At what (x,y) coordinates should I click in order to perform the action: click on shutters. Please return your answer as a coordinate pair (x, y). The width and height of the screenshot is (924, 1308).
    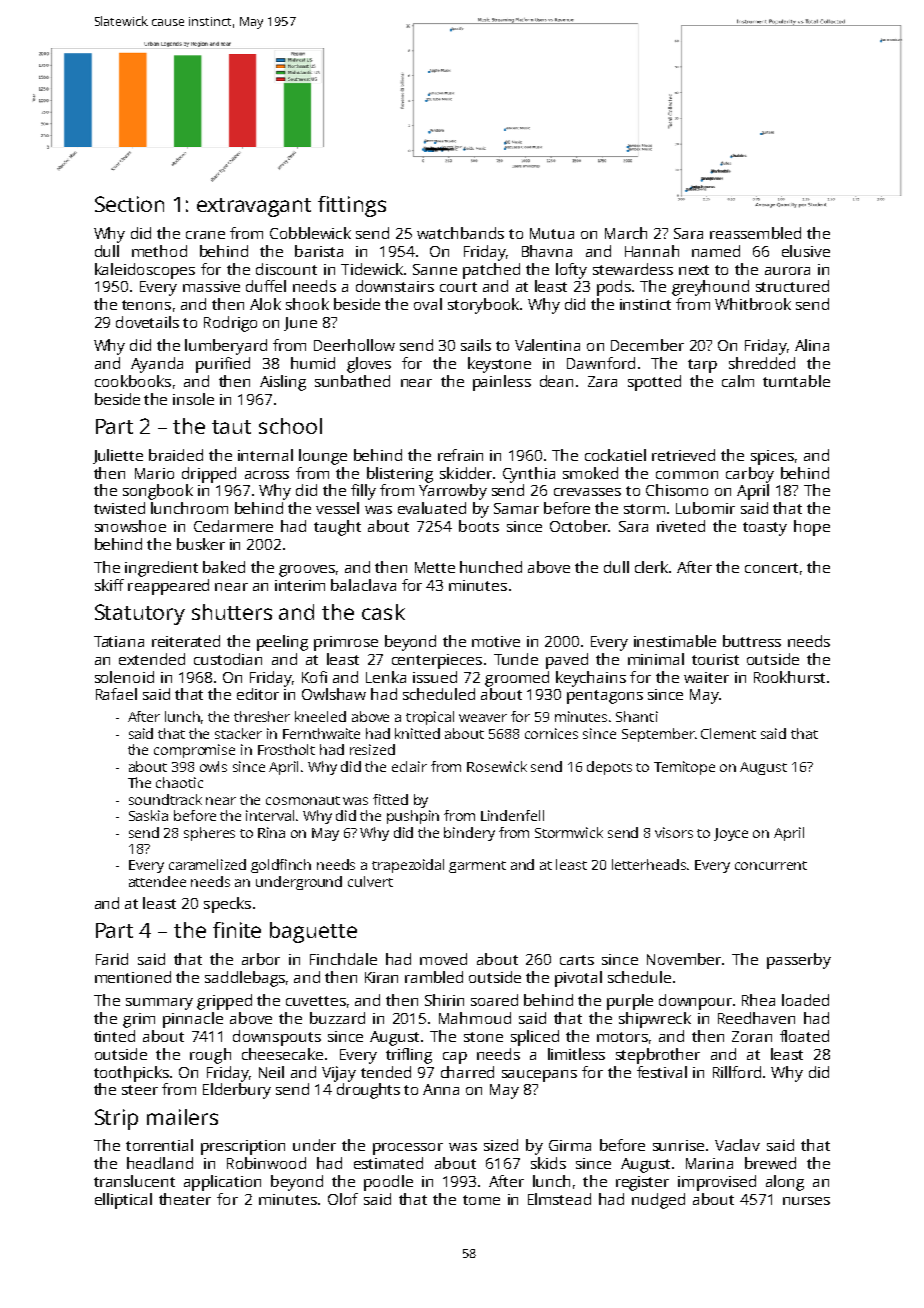
    Looking at the image, I should click on (232, 612).
